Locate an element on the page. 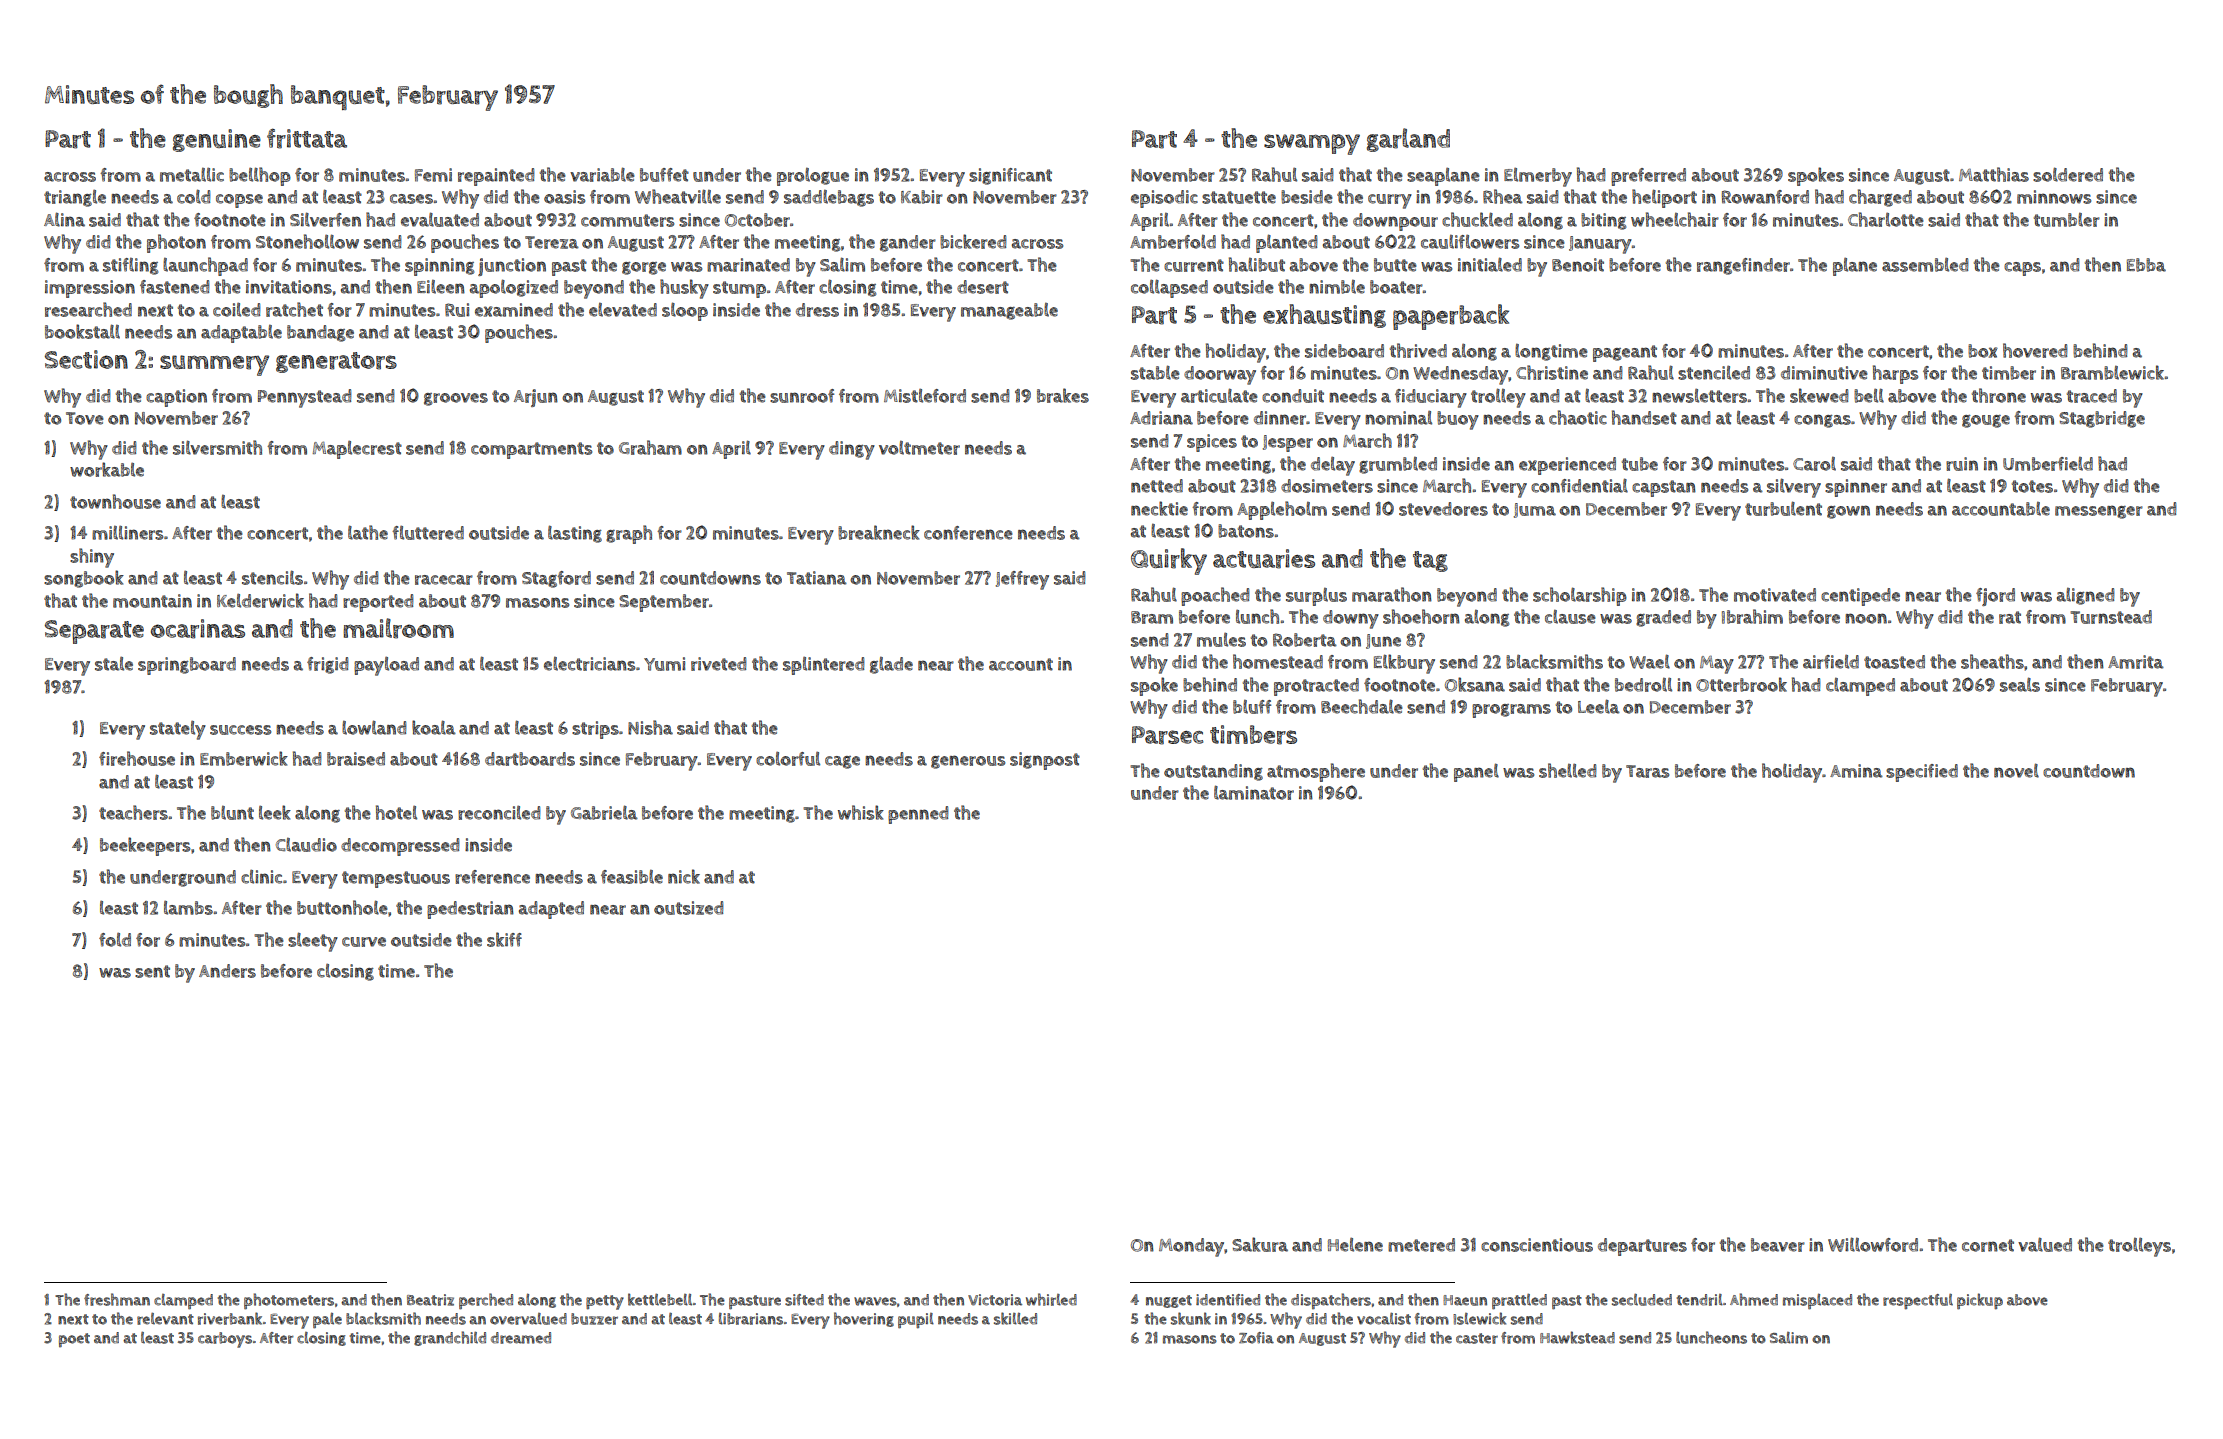  springboard is located at coordinates (187, 666).
